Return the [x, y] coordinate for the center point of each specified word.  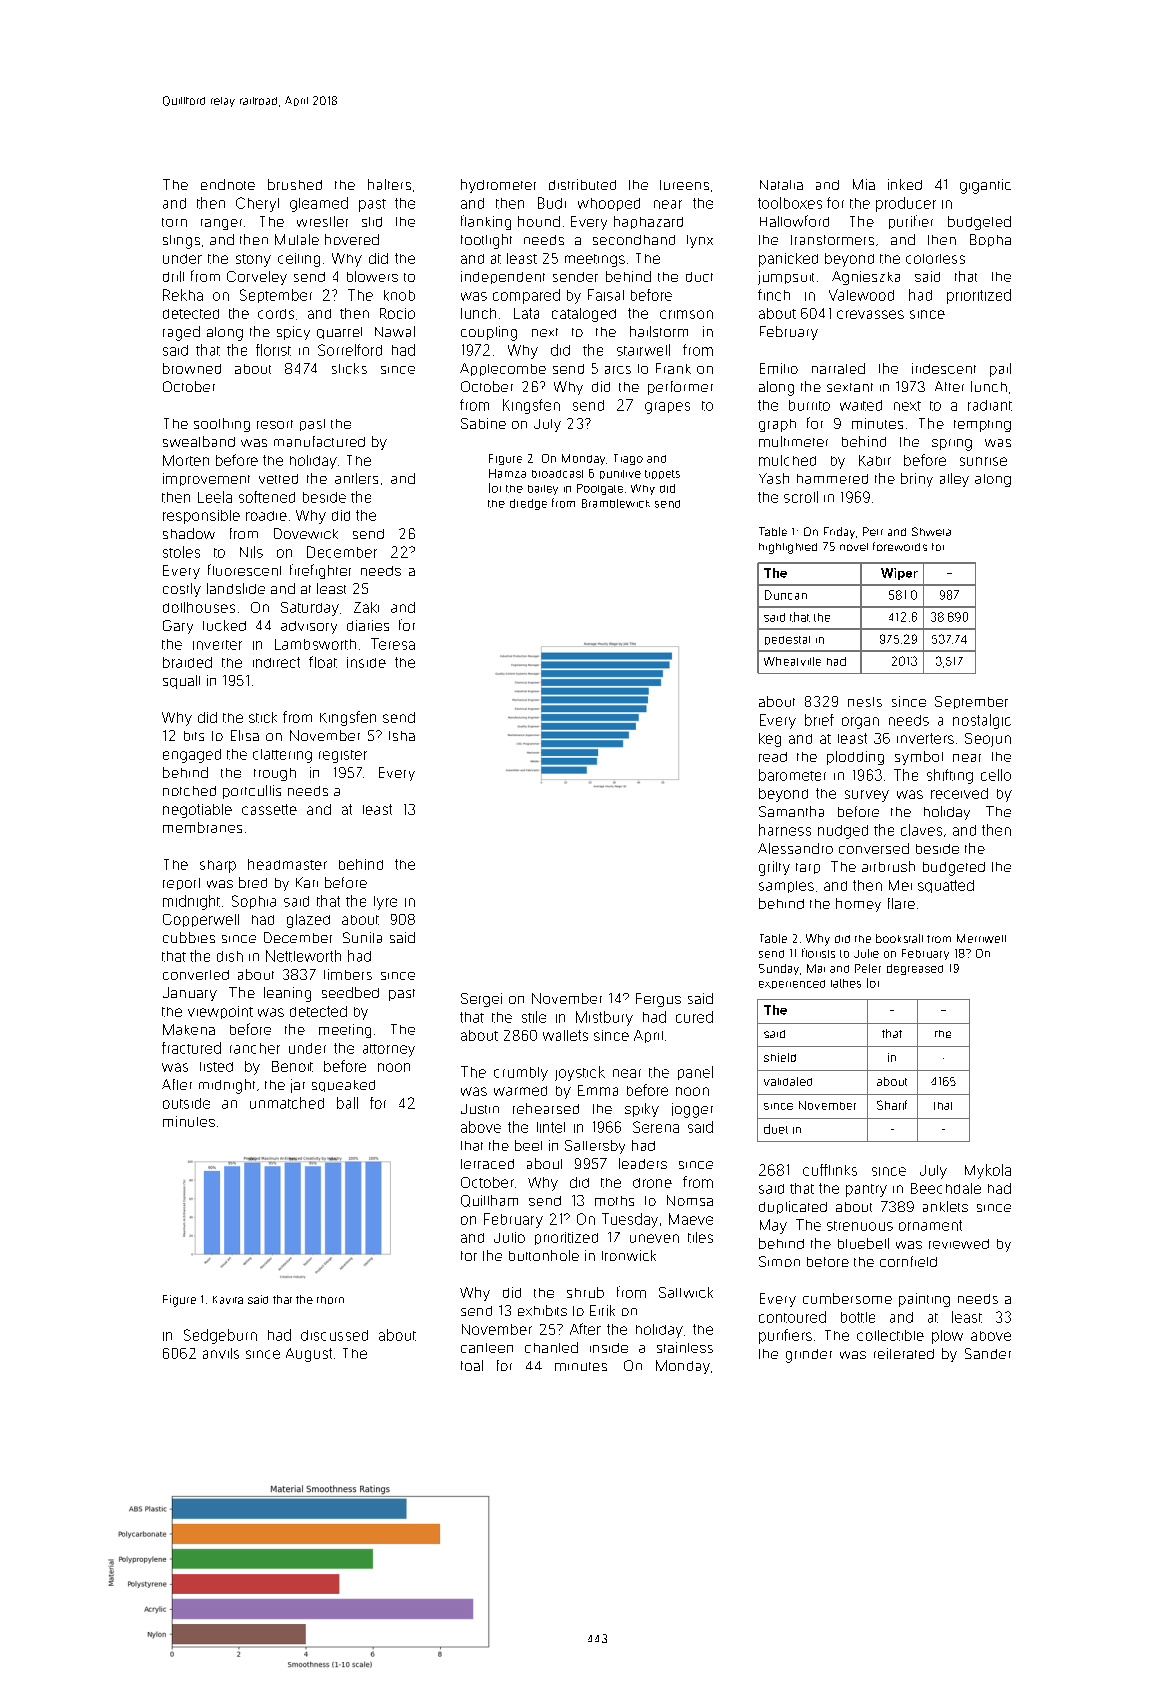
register [343, 756]
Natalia [781, 185]
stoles [181, 552]
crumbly [521, 1074]
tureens [684, 185]
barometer [792, 775]
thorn [330, 1300]
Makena [189, 1029]
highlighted [788, 548]
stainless [685, 1347]
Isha [402, 736]
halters [389, 184]
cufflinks [830, 1170]
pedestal [787, 640]
